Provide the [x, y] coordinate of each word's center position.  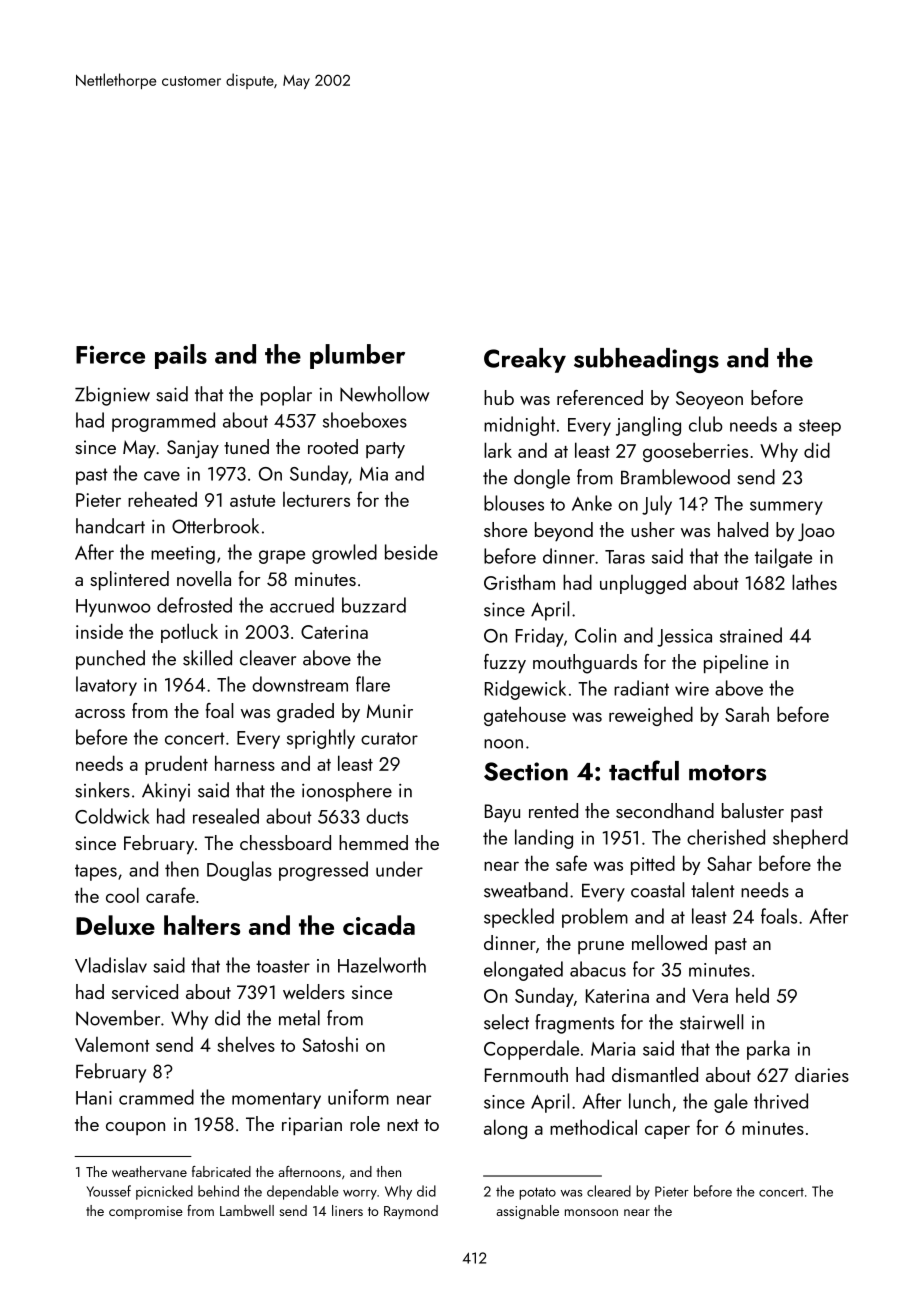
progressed [323, 871]
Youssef [108, 1191]
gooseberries [695, 452]
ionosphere [347, 792]
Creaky [525, 360]
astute [252, 501]
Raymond [411, 1212]
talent [712, 890]
